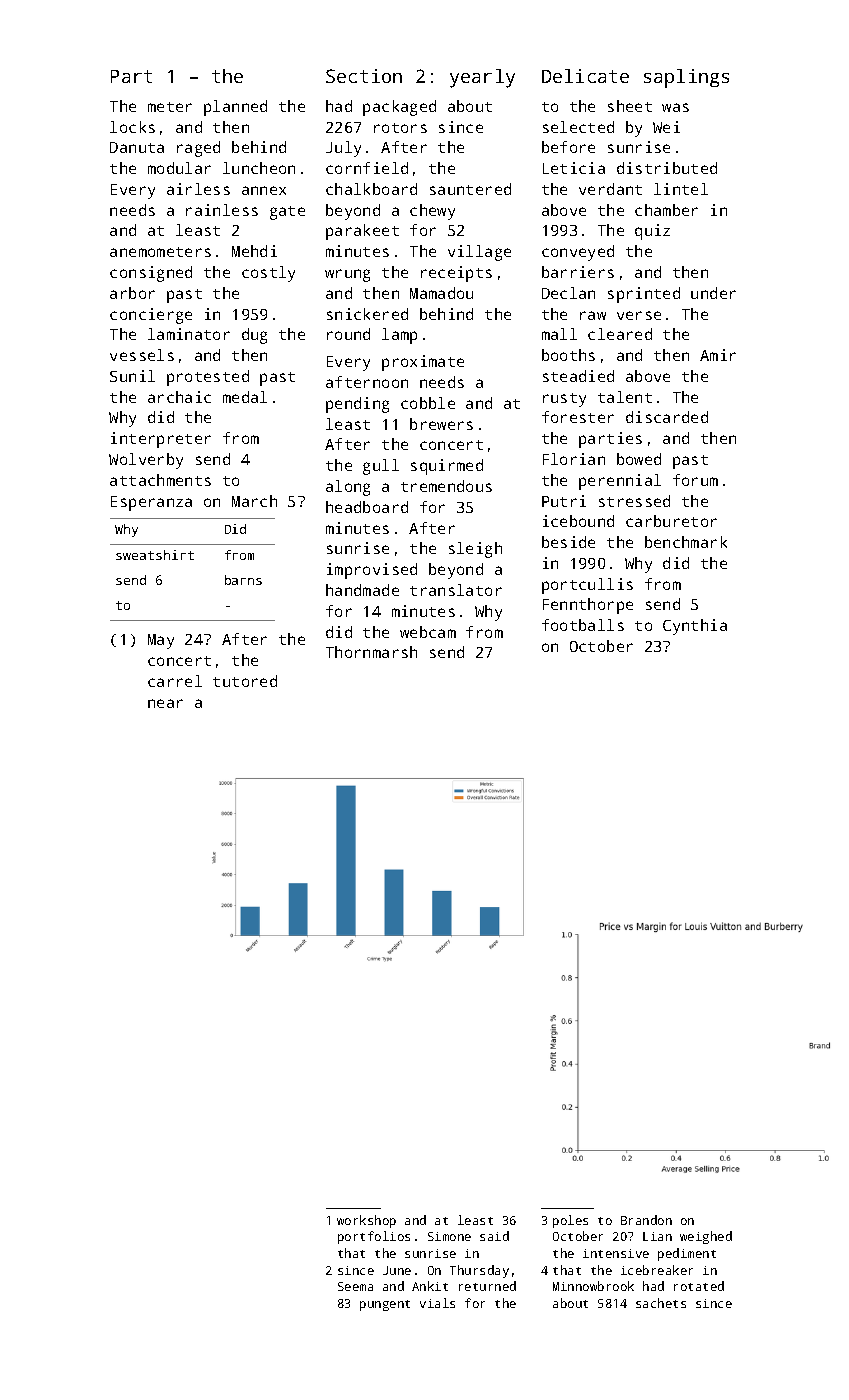 The image size is (849, 1400). Describe the element at coordinates (366, 1221) in the document. I see `workshop` at that location.
